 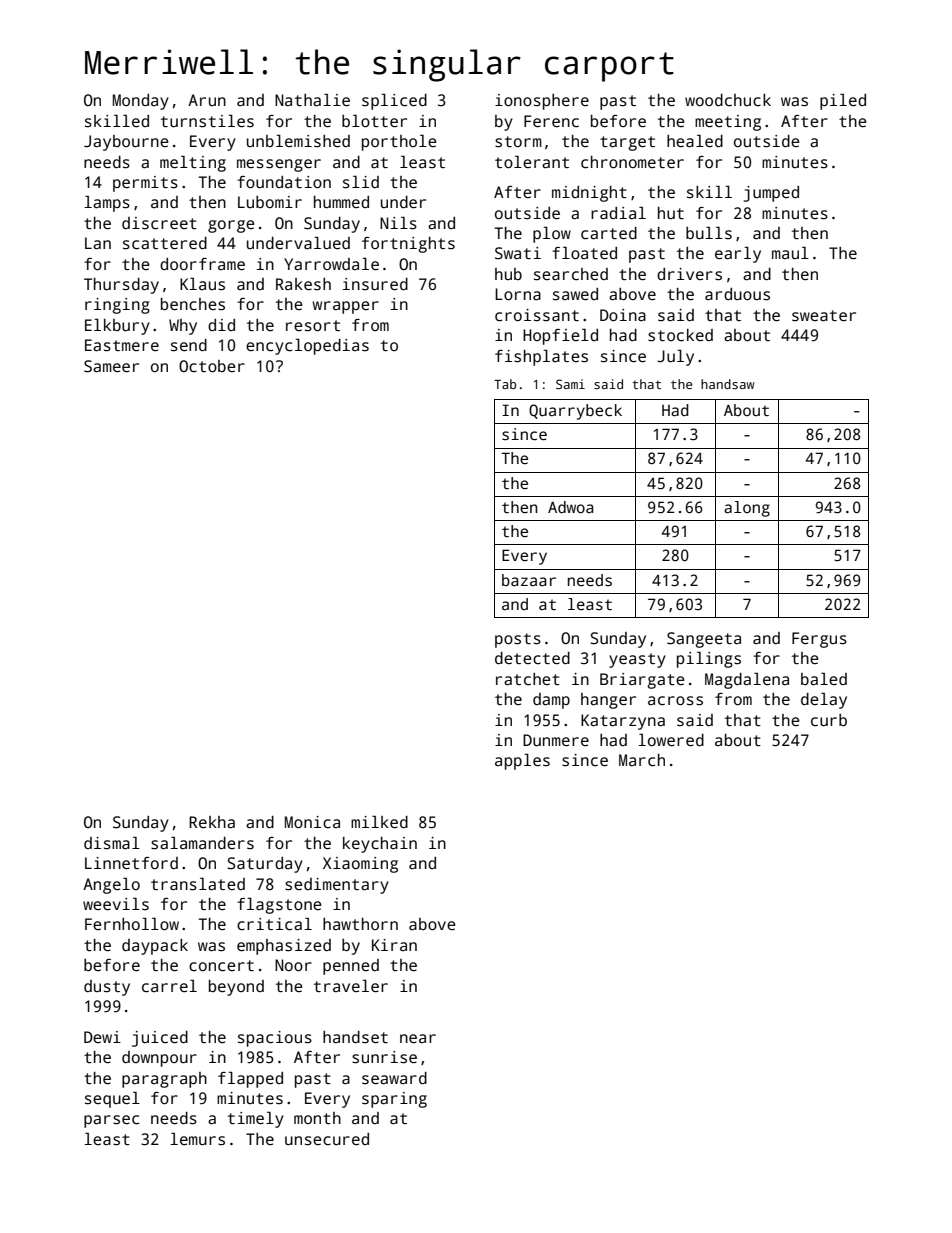 What do you see at coordinates (212, 822) in the screenshot?
I see `Rekha` at bounding box center [212, 822].
